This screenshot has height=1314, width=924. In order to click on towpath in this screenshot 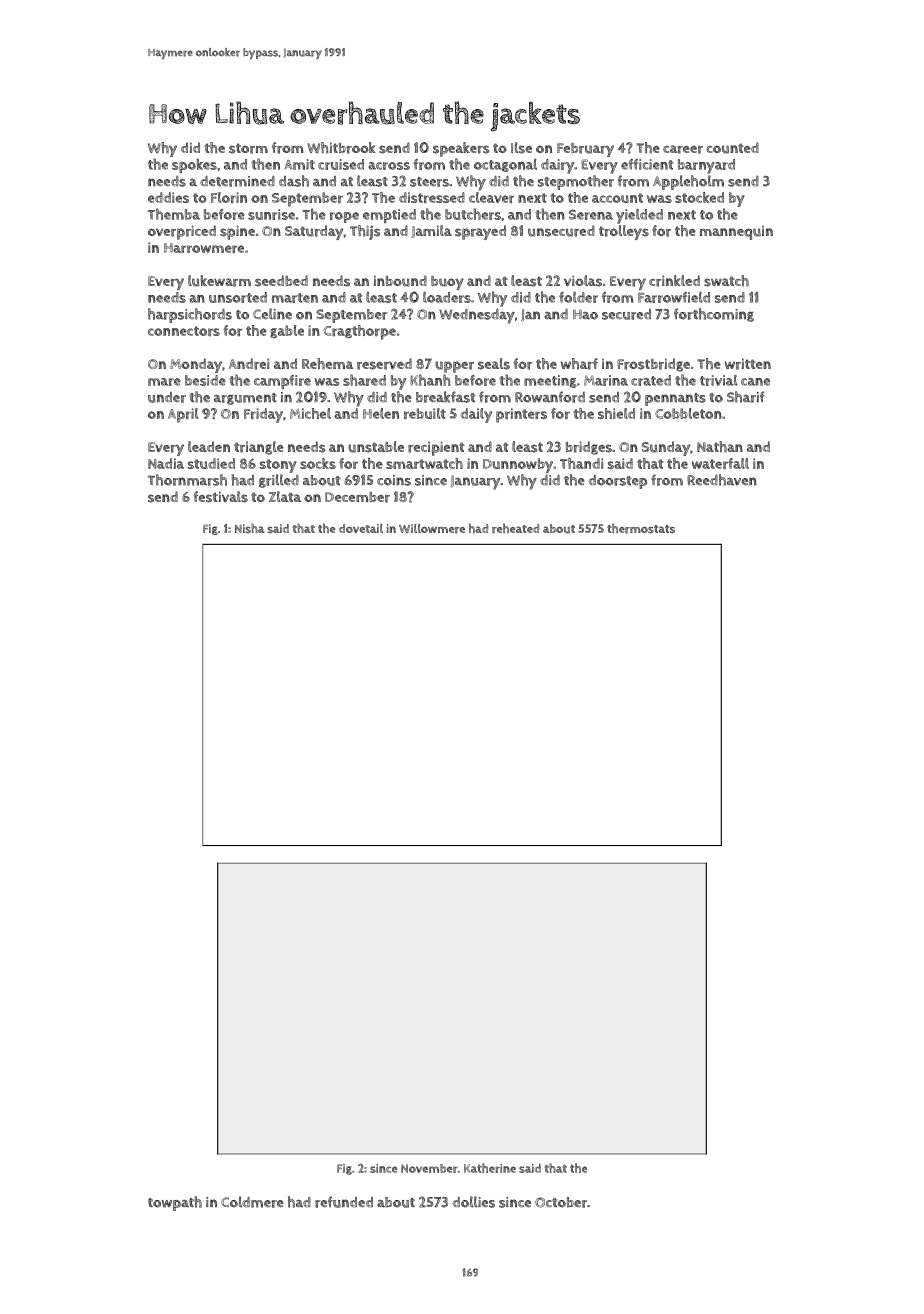, I will do `click(175, 1203)`.
